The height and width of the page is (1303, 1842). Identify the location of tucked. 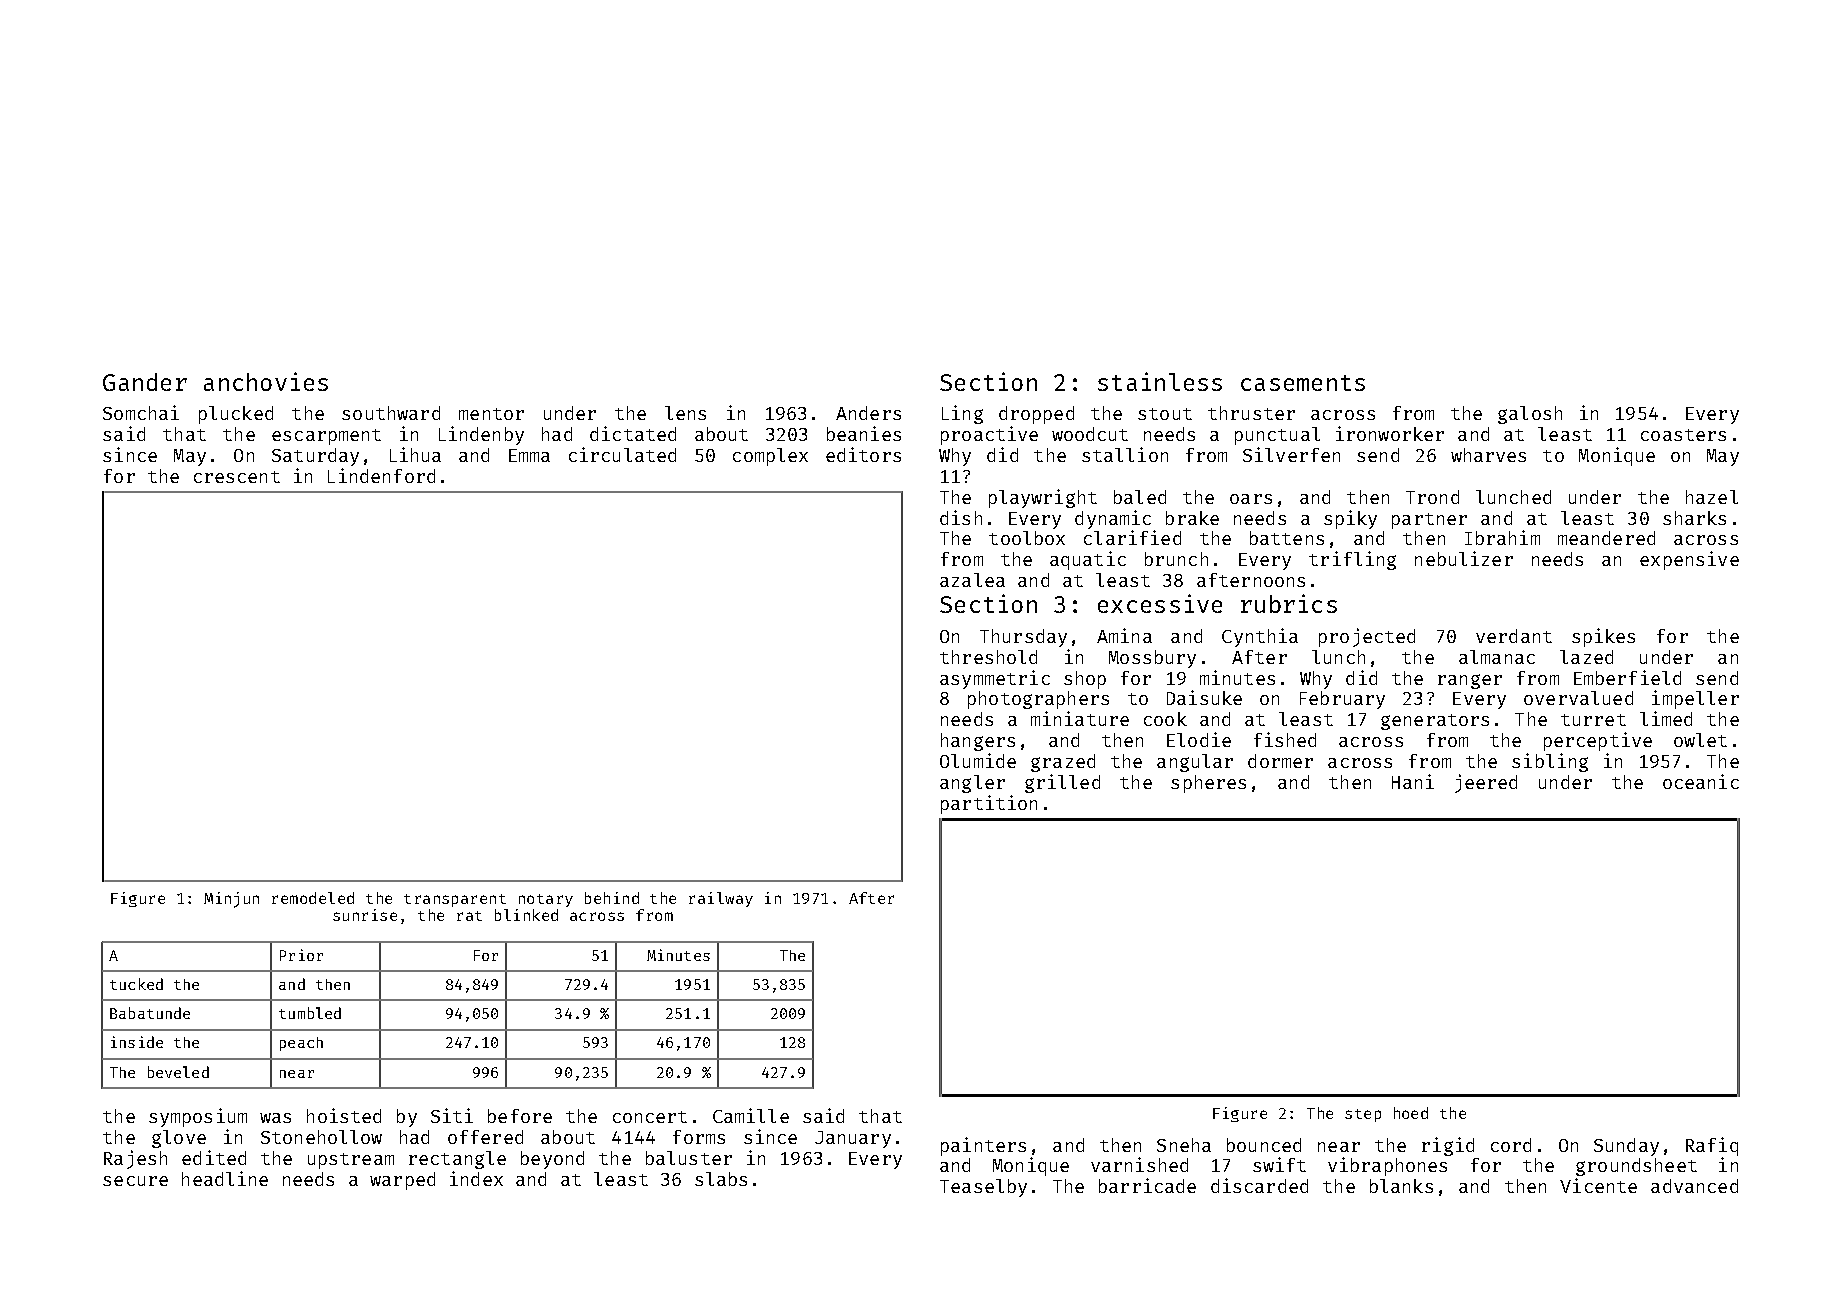
(136, 984).
